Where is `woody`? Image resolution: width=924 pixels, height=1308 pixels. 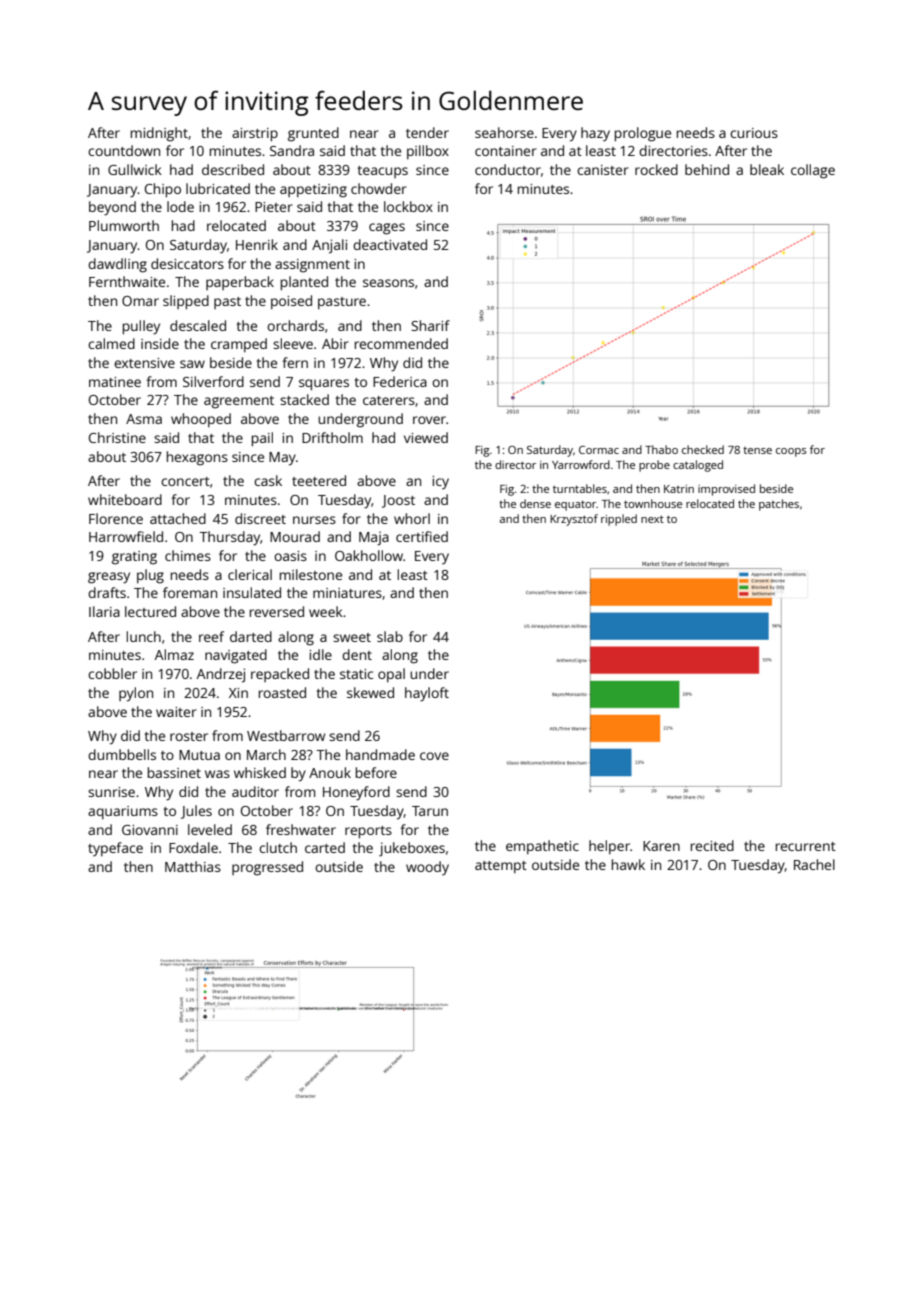 woody is located at coordinates (427, 868).
